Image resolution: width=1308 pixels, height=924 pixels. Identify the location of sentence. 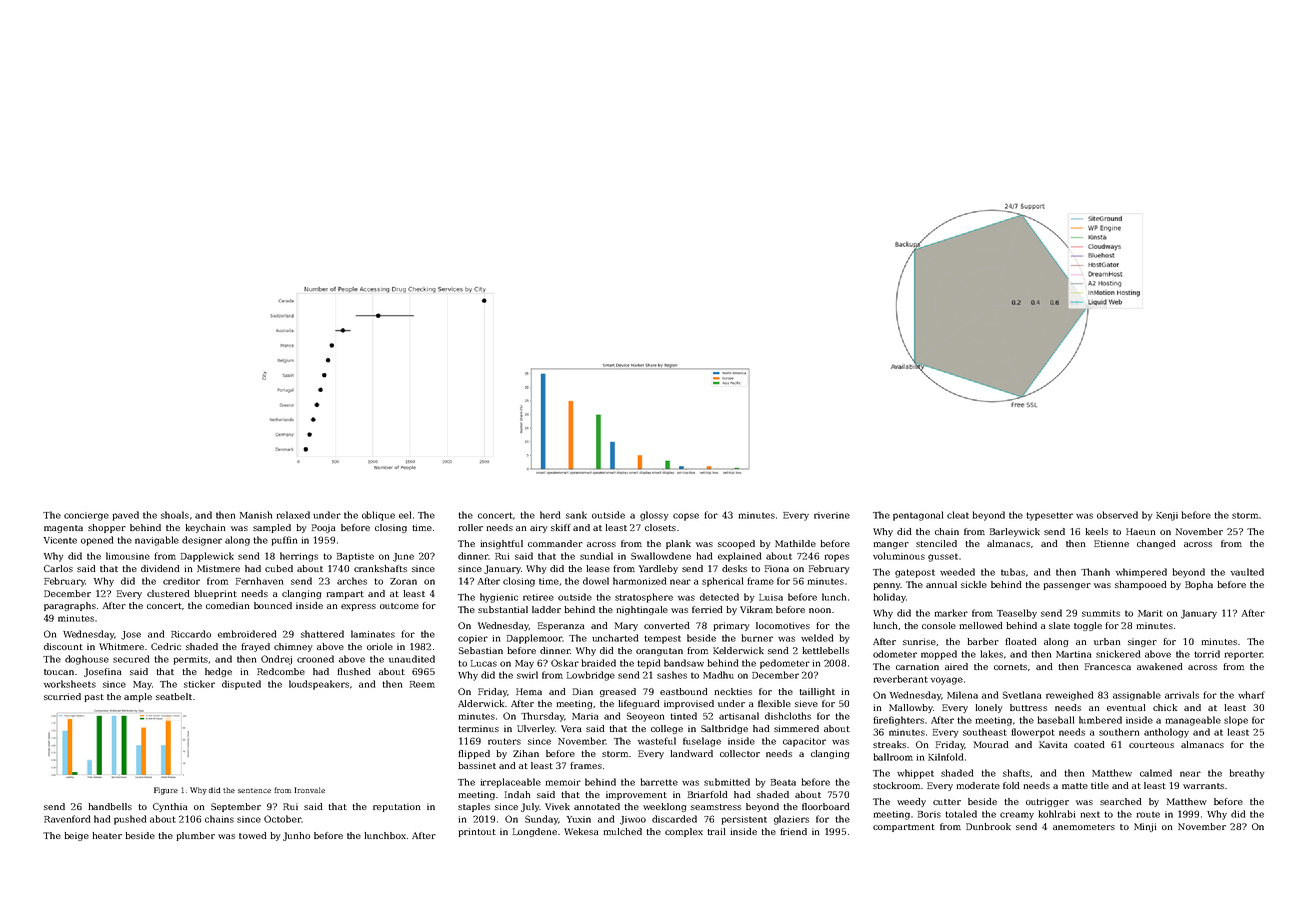
(254, 790).
